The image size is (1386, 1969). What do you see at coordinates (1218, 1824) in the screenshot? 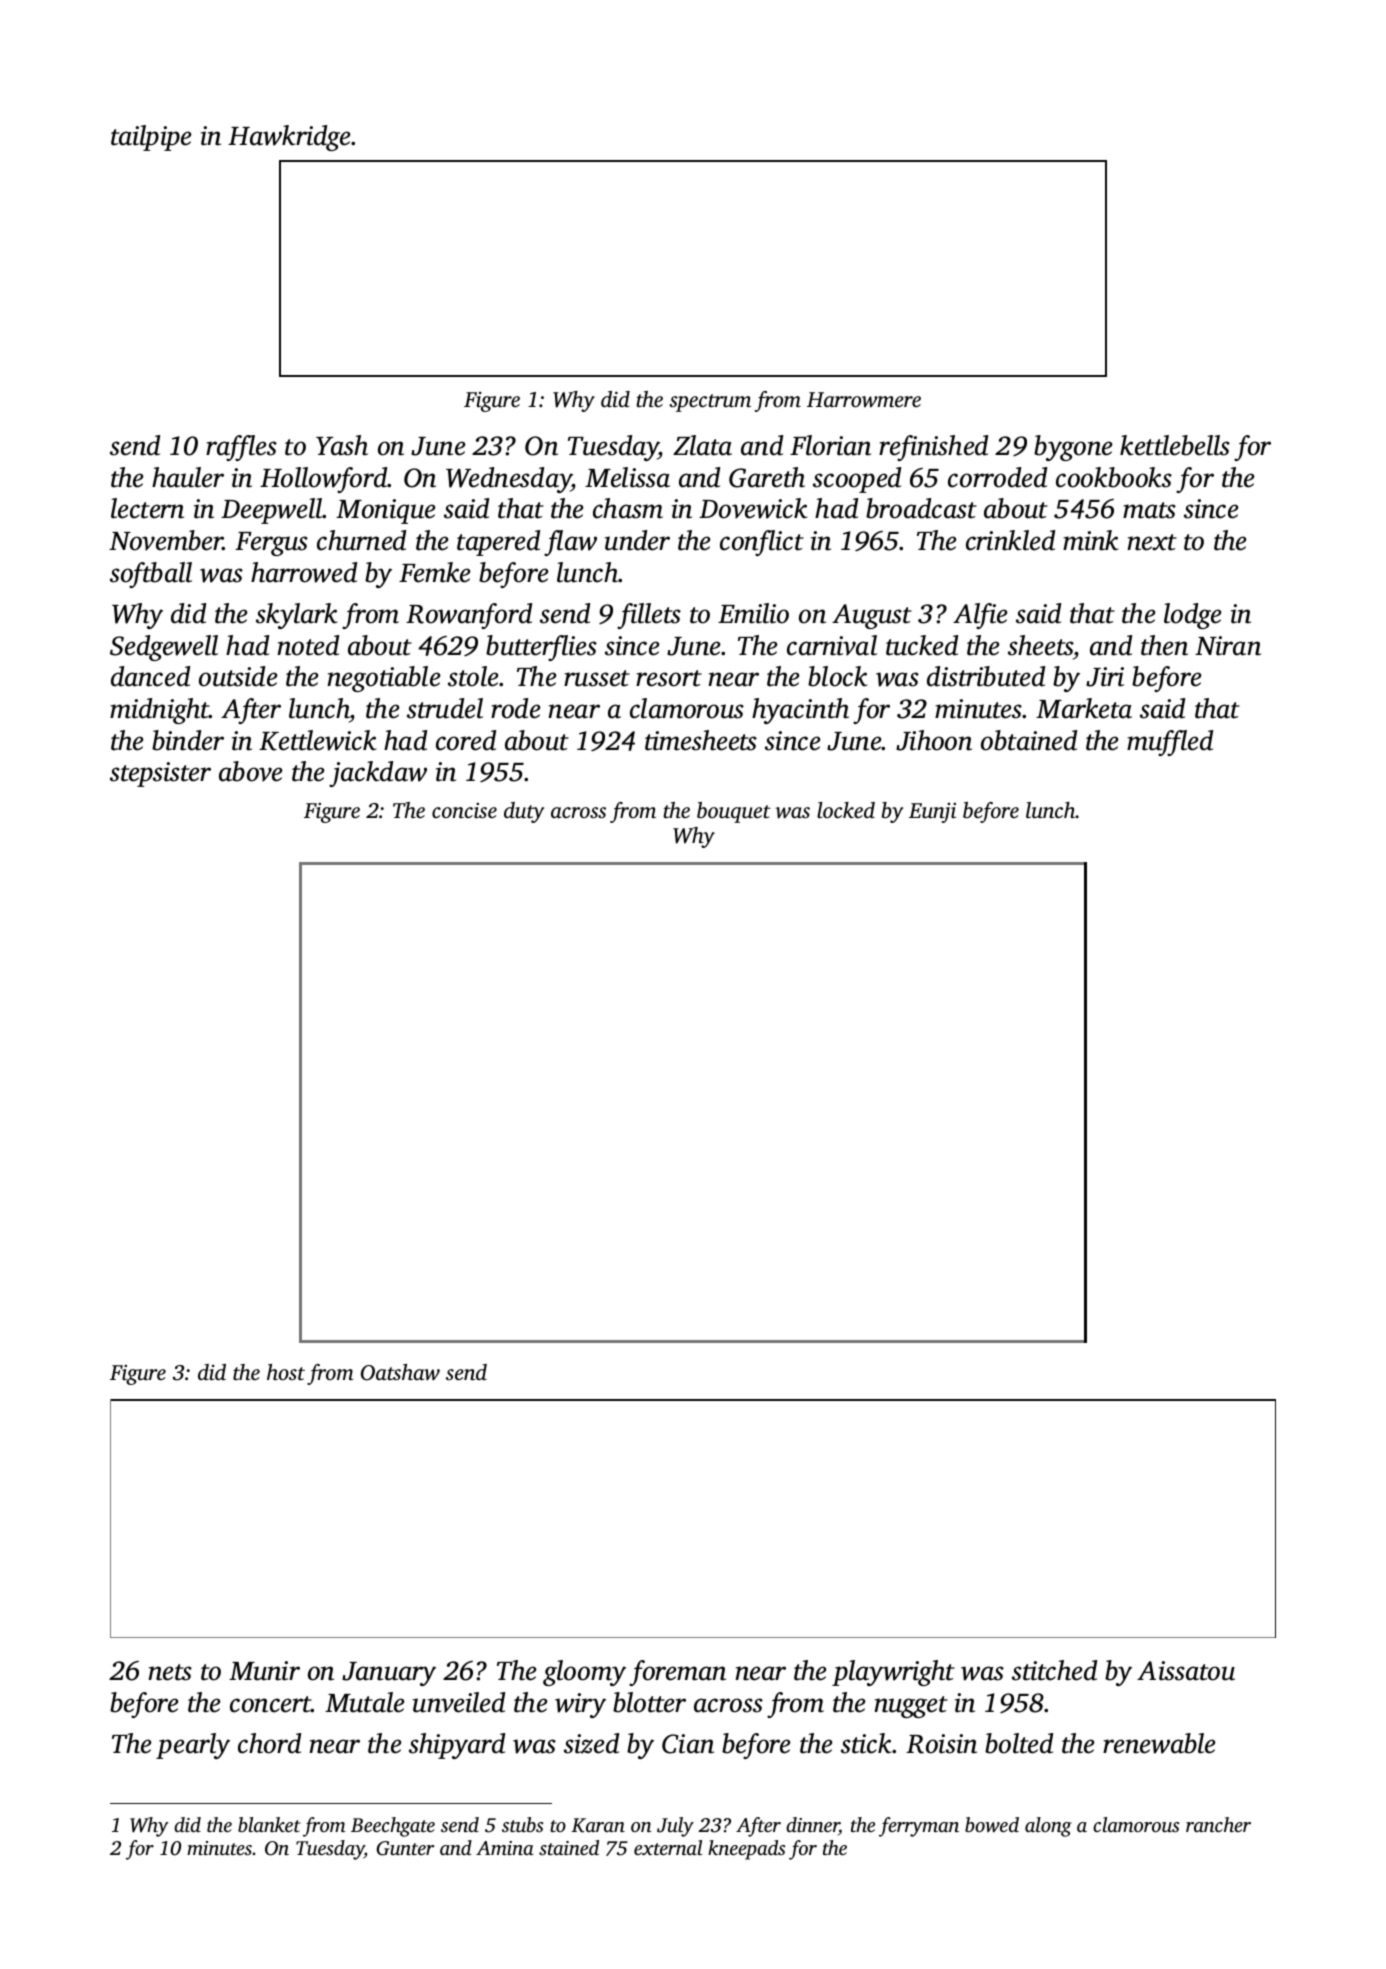
I see `rancher` at bounding box center [1218, 1824].
